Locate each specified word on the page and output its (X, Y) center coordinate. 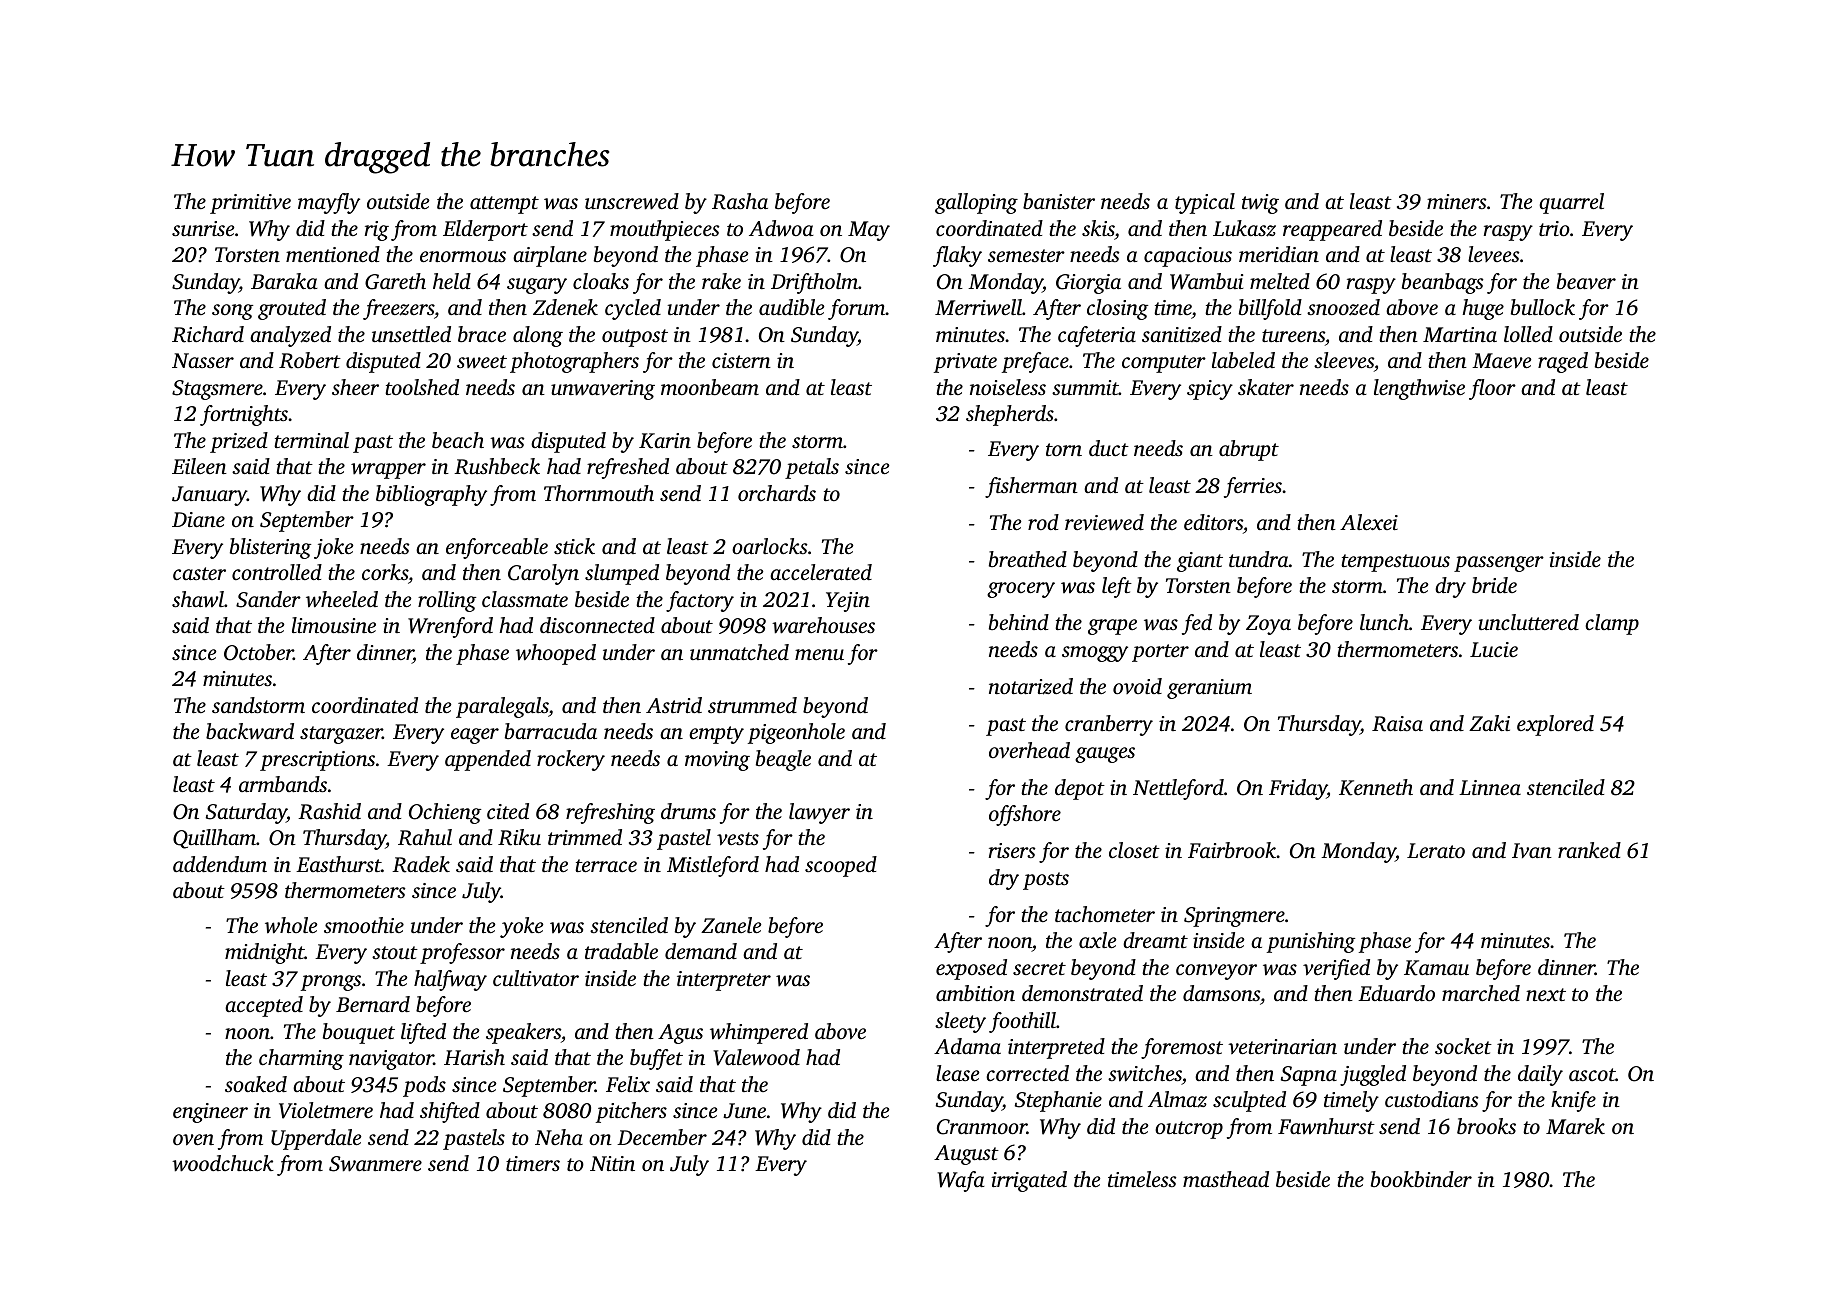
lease (958, 1073)
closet (1134, 850)
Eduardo (1396, 993)
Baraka (284, 281)
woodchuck (223, 1163)
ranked (1589, 850)
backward (250, 731)
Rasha (740, 201)
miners (1457, 201)
